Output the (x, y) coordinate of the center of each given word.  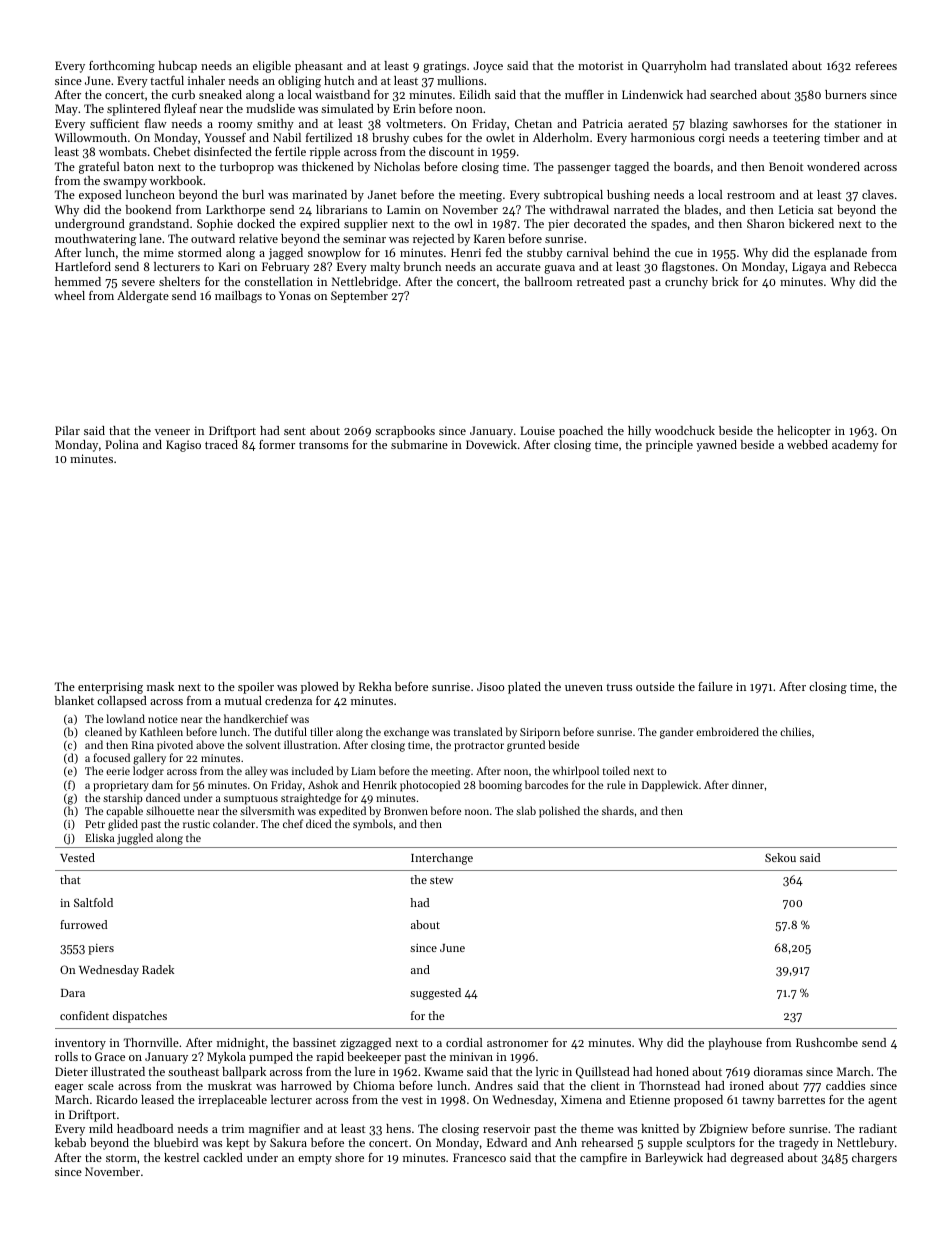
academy (855, 446)
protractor (479, 747)
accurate (518, 267)
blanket (74, 700)
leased (157, 1099)
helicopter (804, 432)
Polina (122, 444)
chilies (795, 731)
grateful (99, 168)
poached (581, 432)
